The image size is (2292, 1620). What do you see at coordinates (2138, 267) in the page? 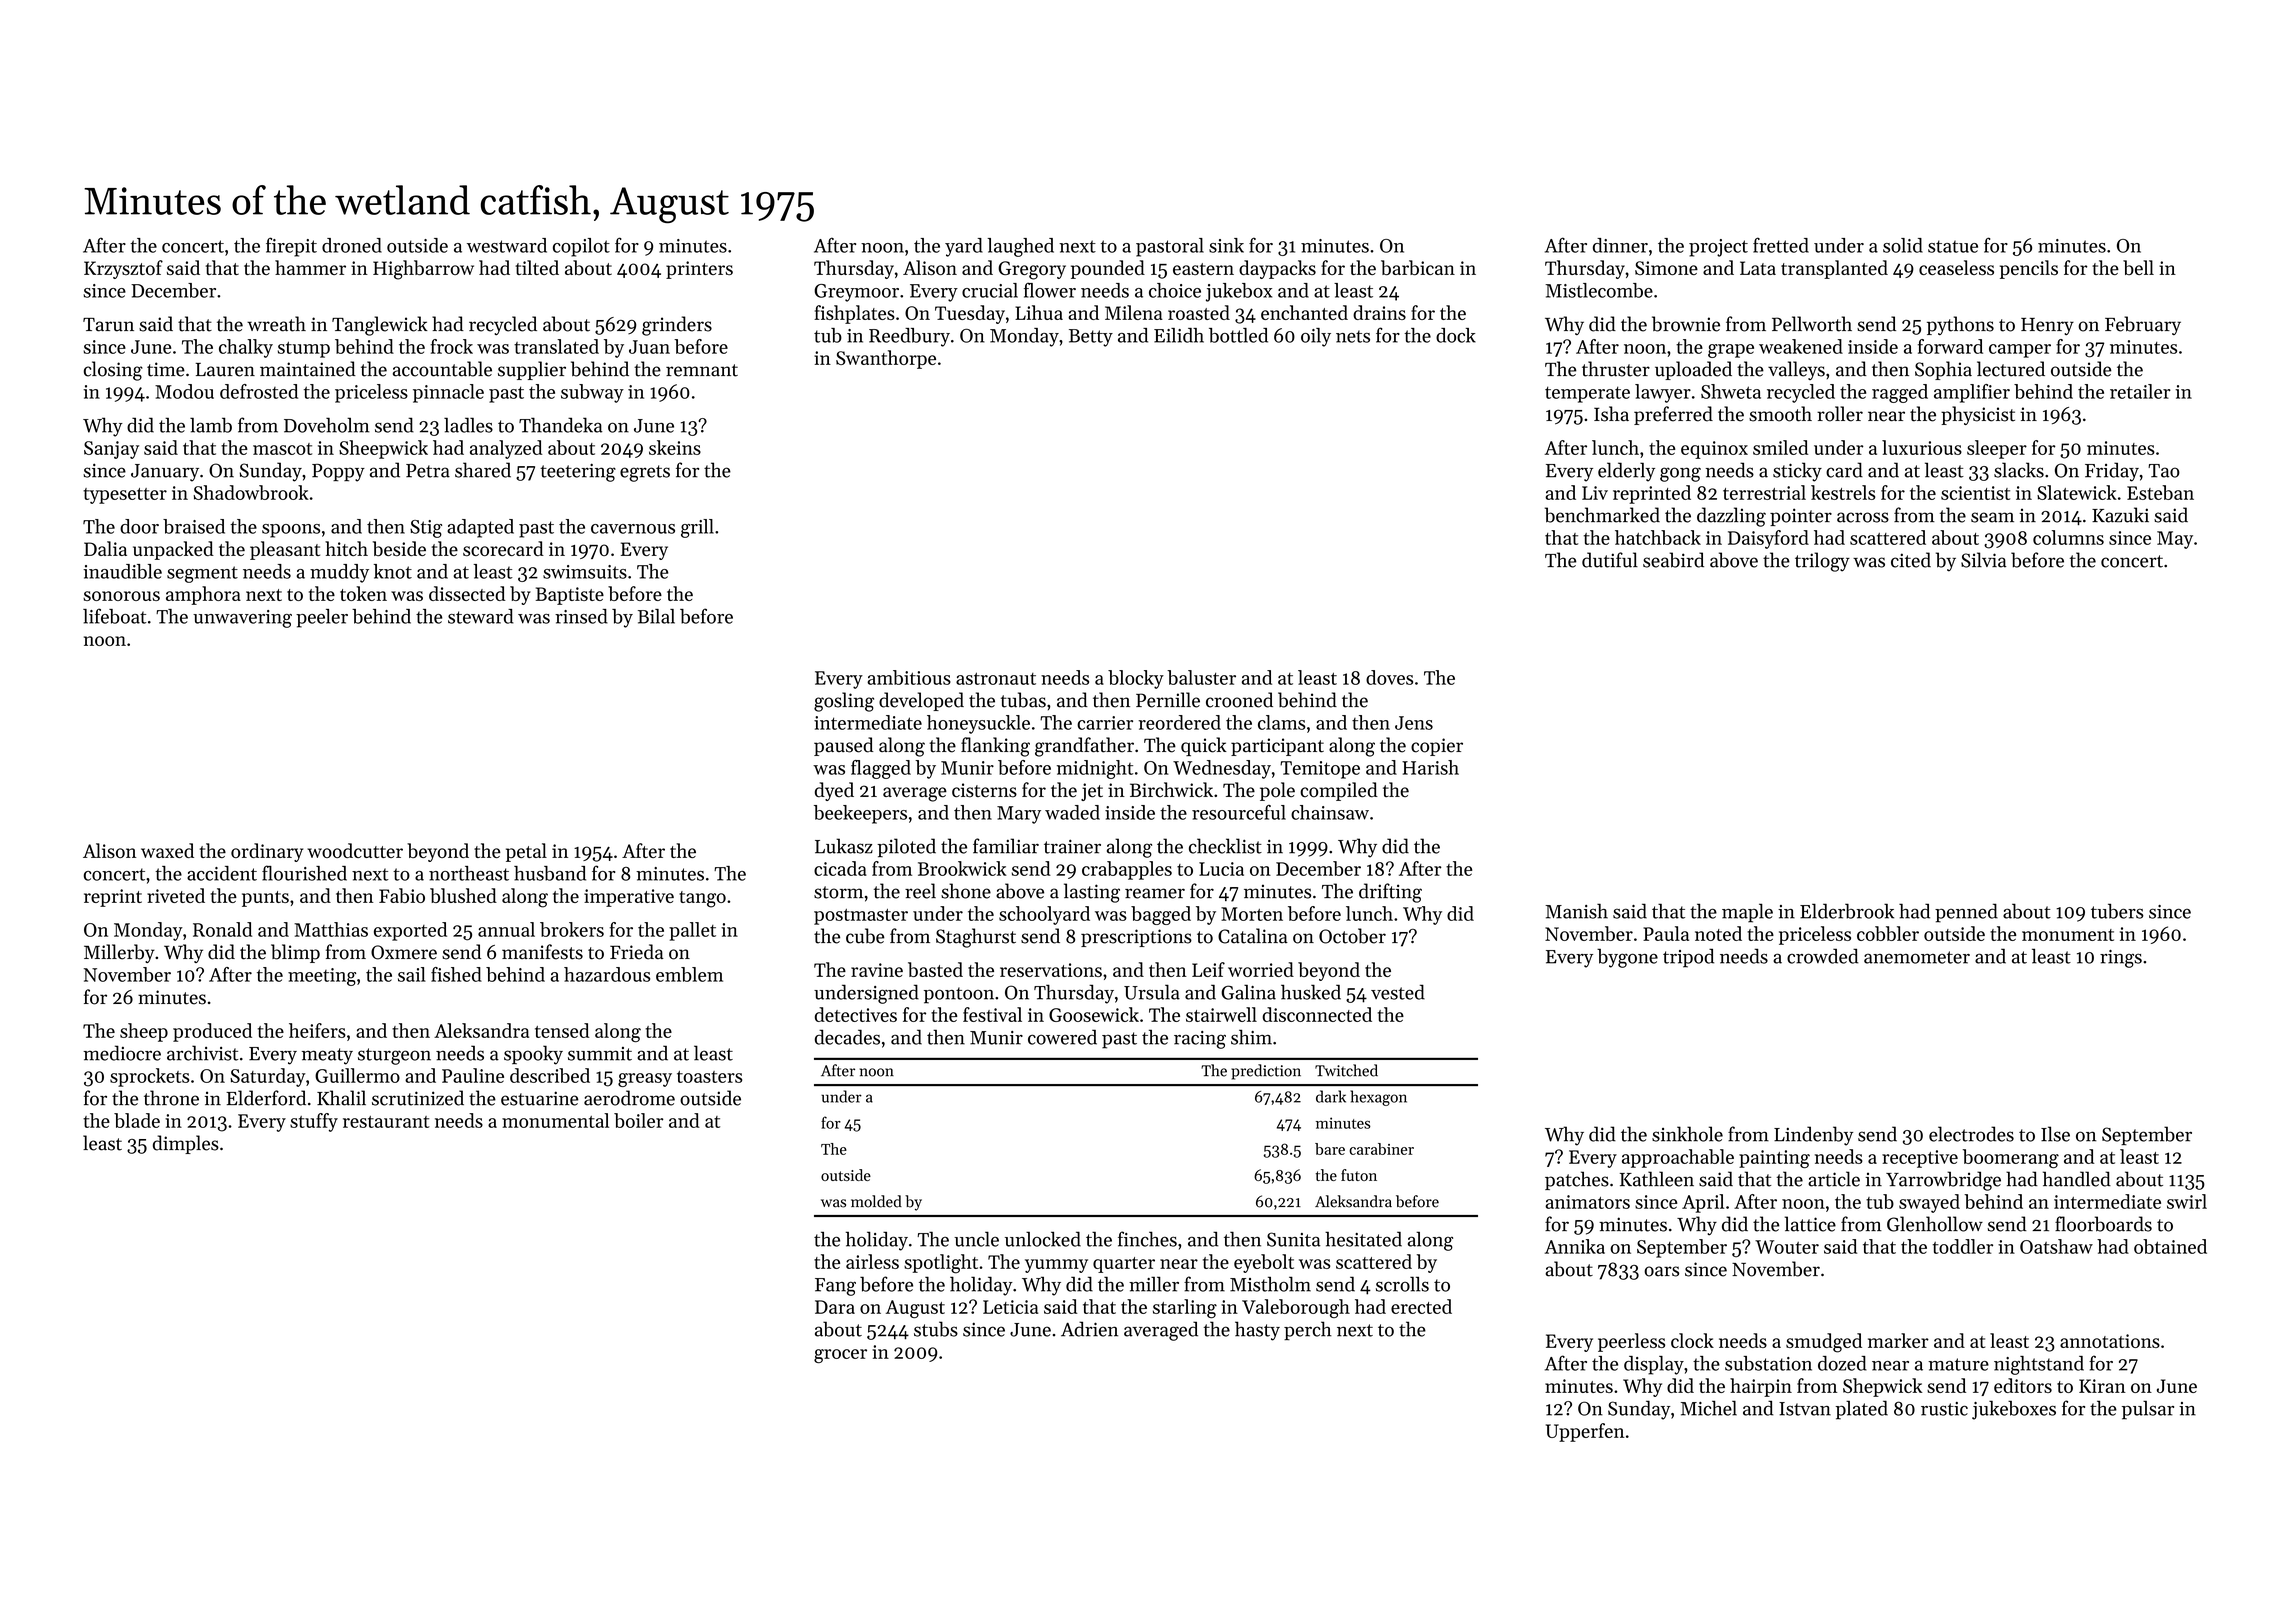
I see `bell` at bounding box center [2138, 267].
